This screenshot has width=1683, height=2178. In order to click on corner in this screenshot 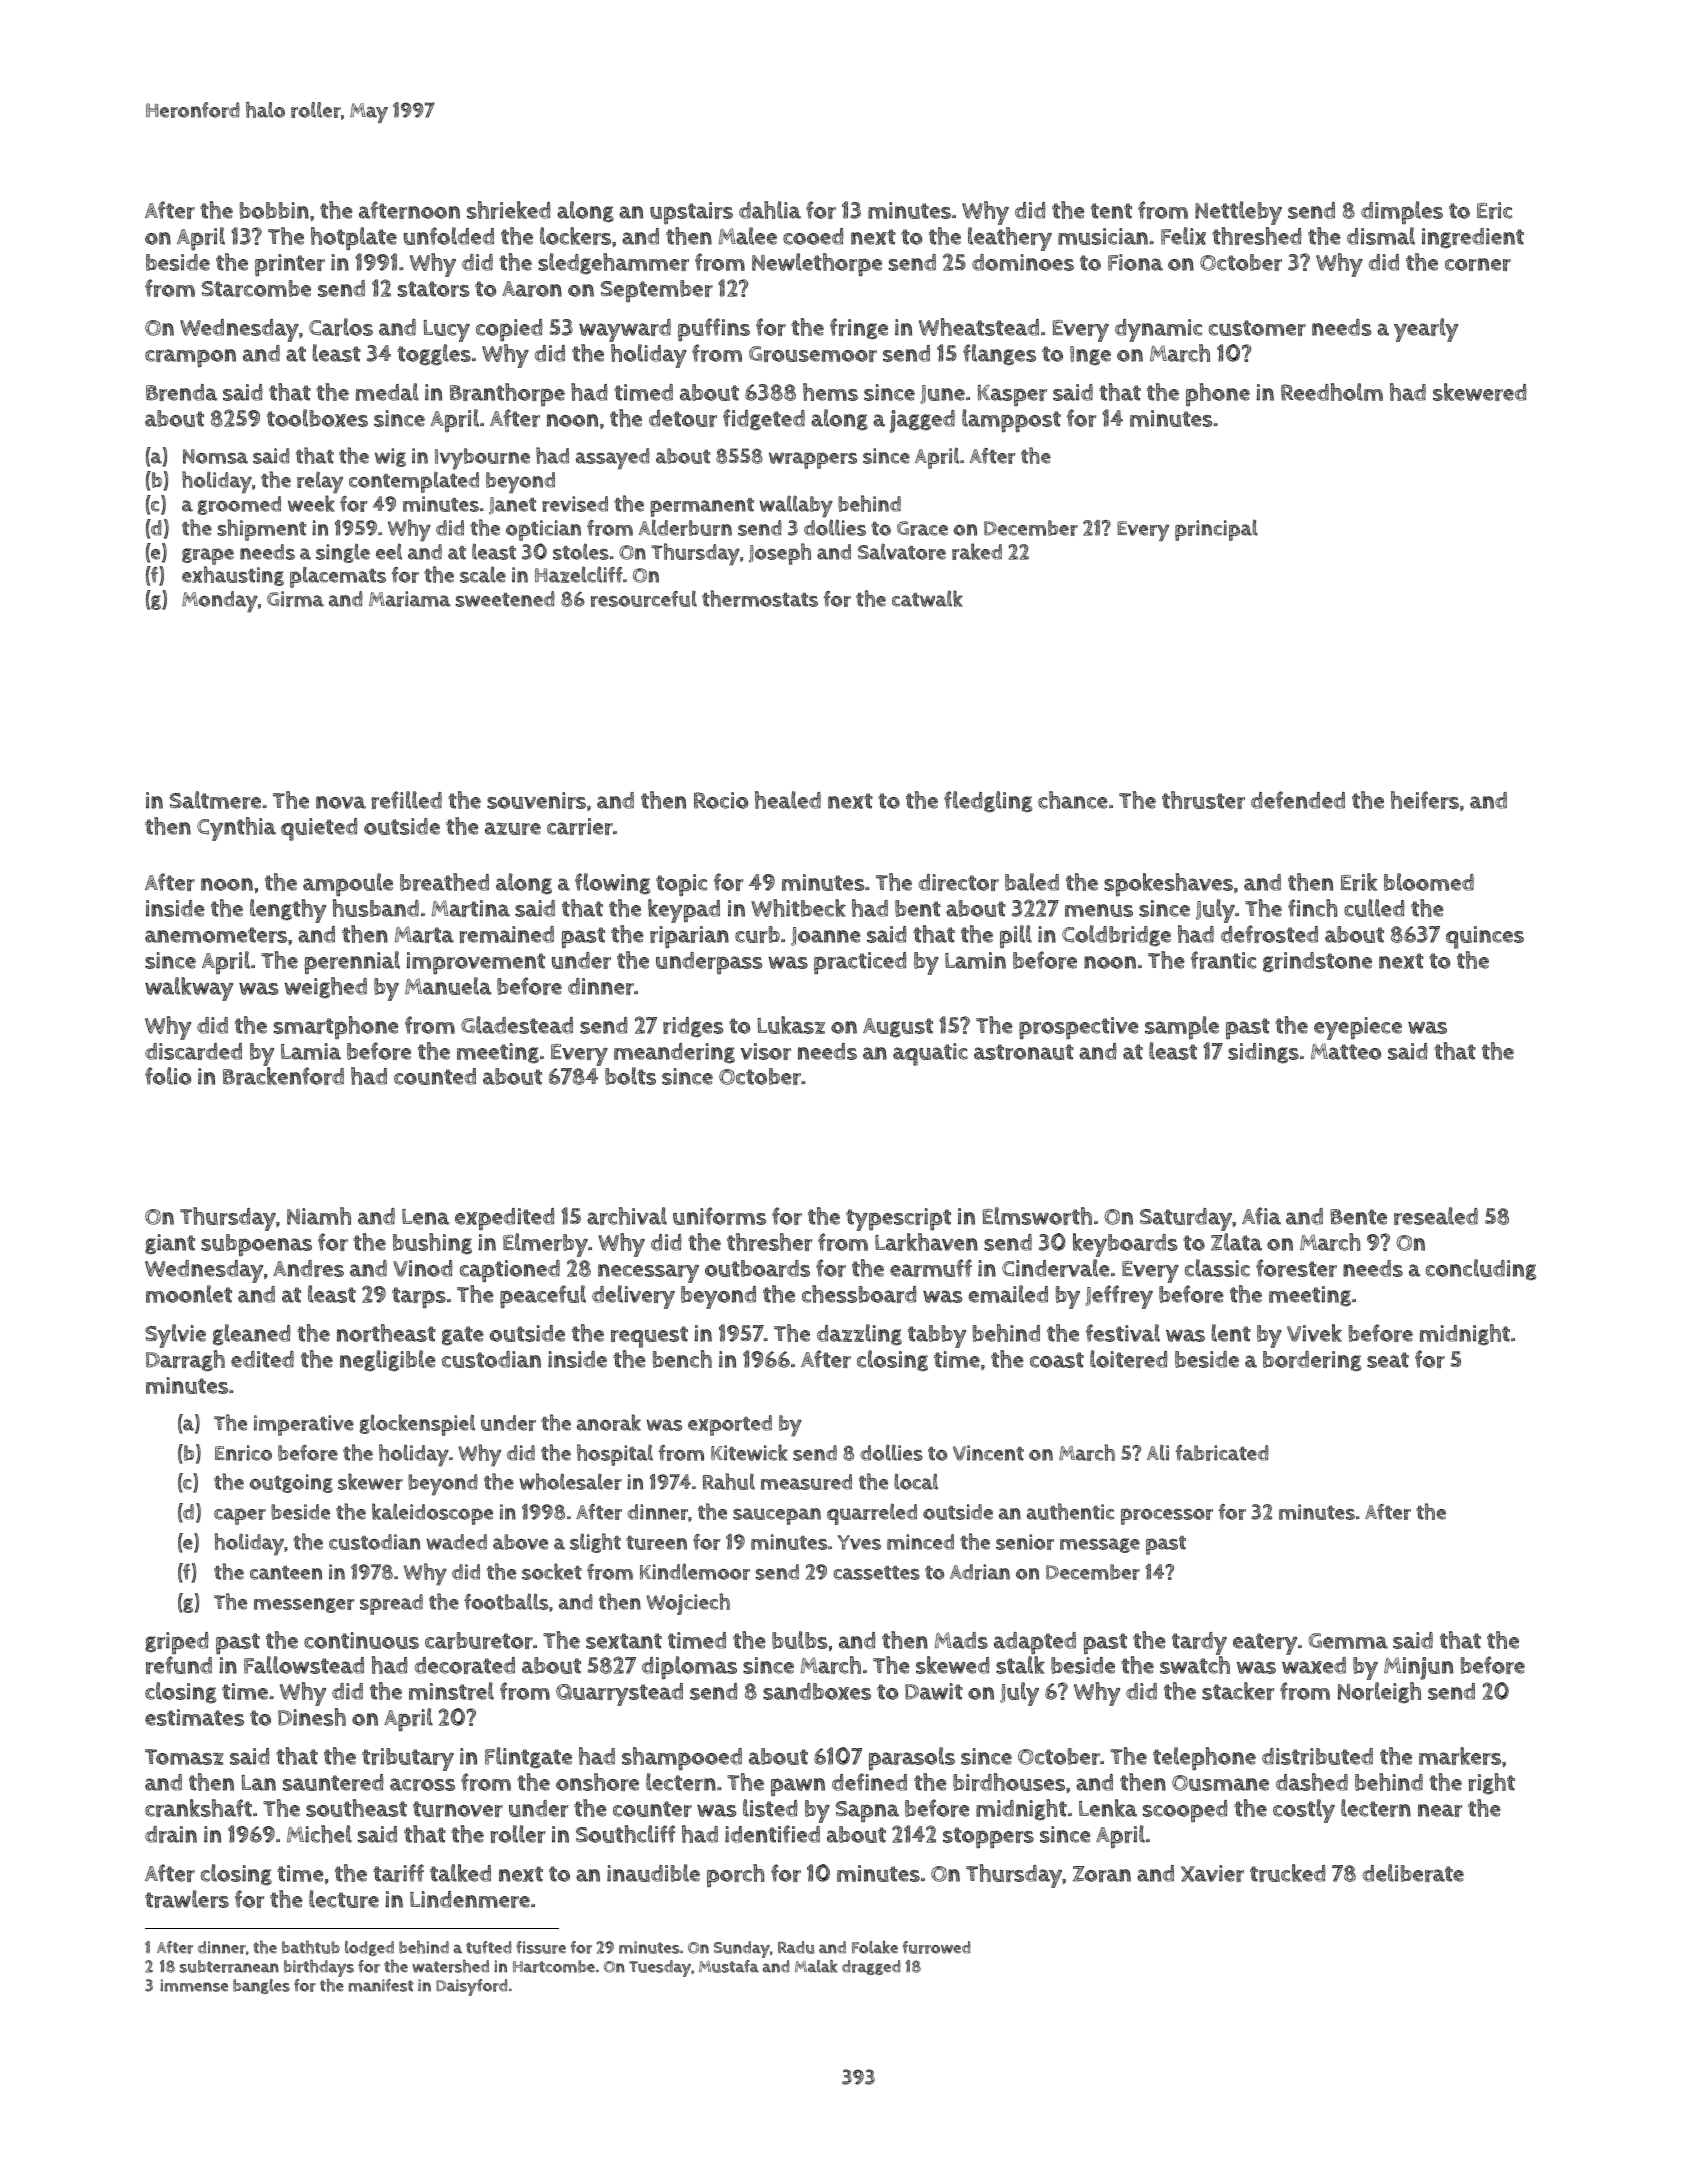, I will do `click(1478, 264)`.
